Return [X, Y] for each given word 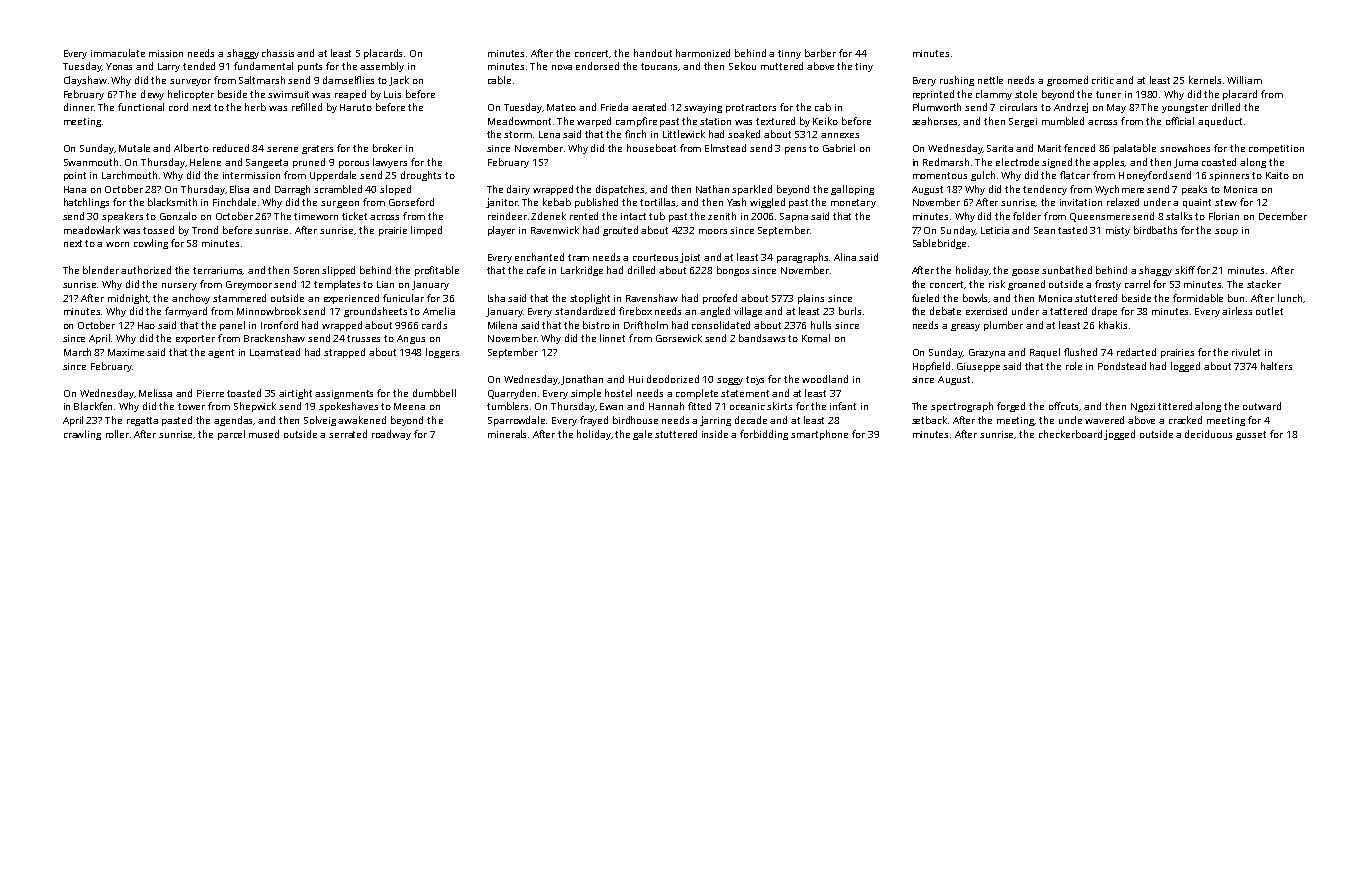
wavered [1104, 420]
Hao [146, 325]
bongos [733, 271]
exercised [986, 311]
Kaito [1277, 175]
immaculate [118, 53]
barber [820, 53]
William [1244, 80]
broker [387, 148]
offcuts [1064, 406]
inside [715, 434]
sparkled [752, 190]
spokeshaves [348, 407]
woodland [825, 379]
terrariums [218, 271]
